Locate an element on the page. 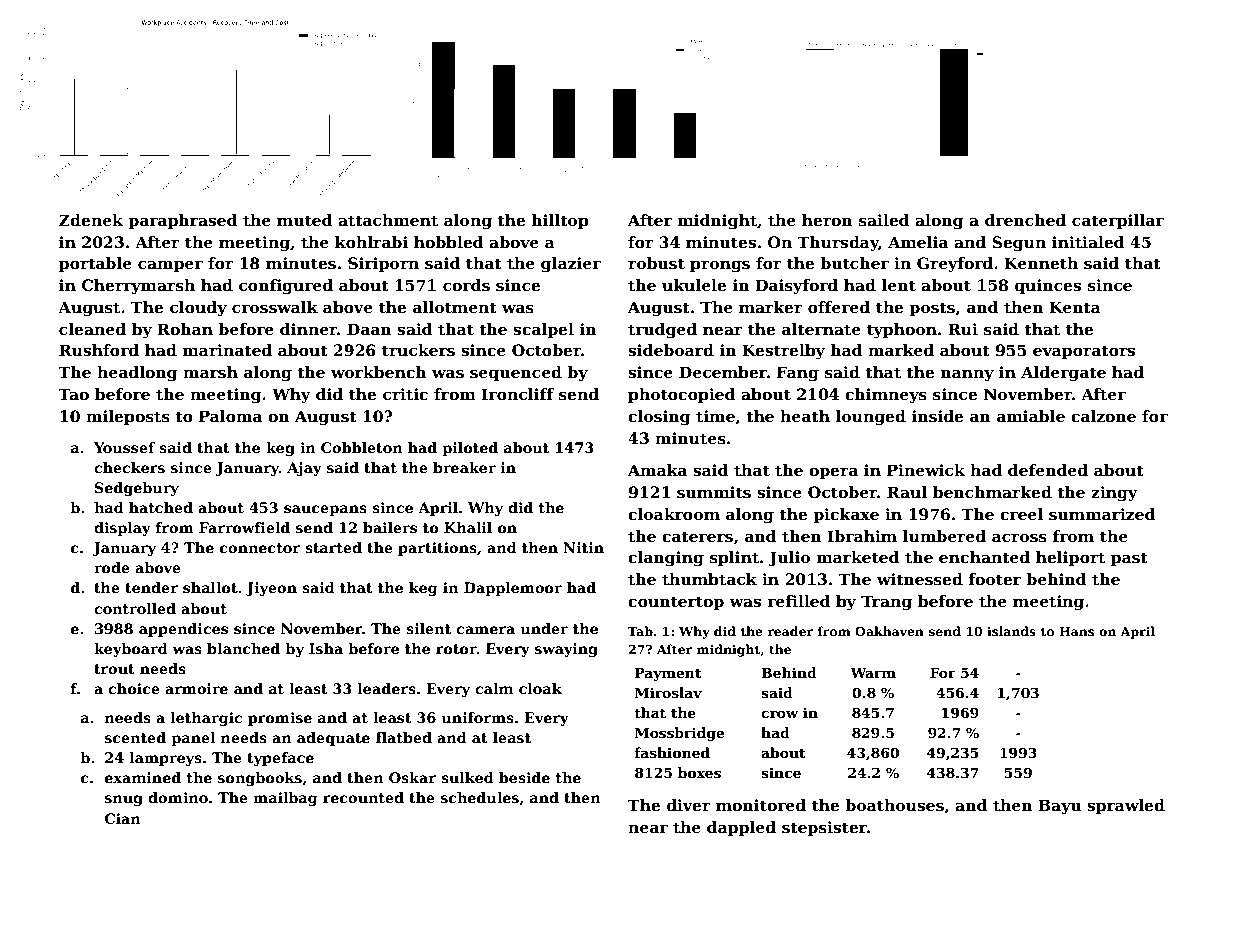  Aldergate is located at coordinates (1063, 374).
